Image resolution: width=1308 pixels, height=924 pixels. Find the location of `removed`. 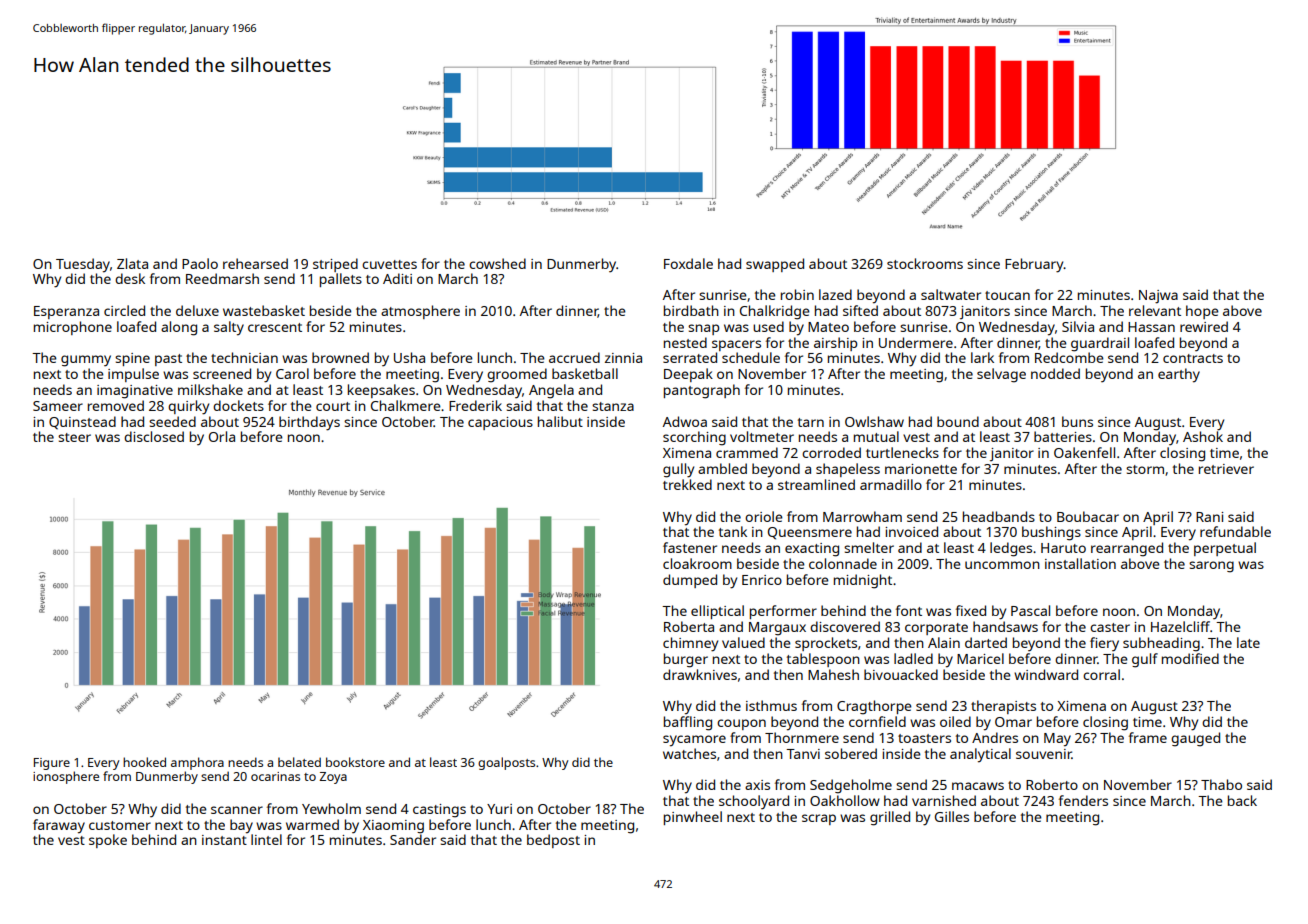

removed is located at coordinates (116, 405).
